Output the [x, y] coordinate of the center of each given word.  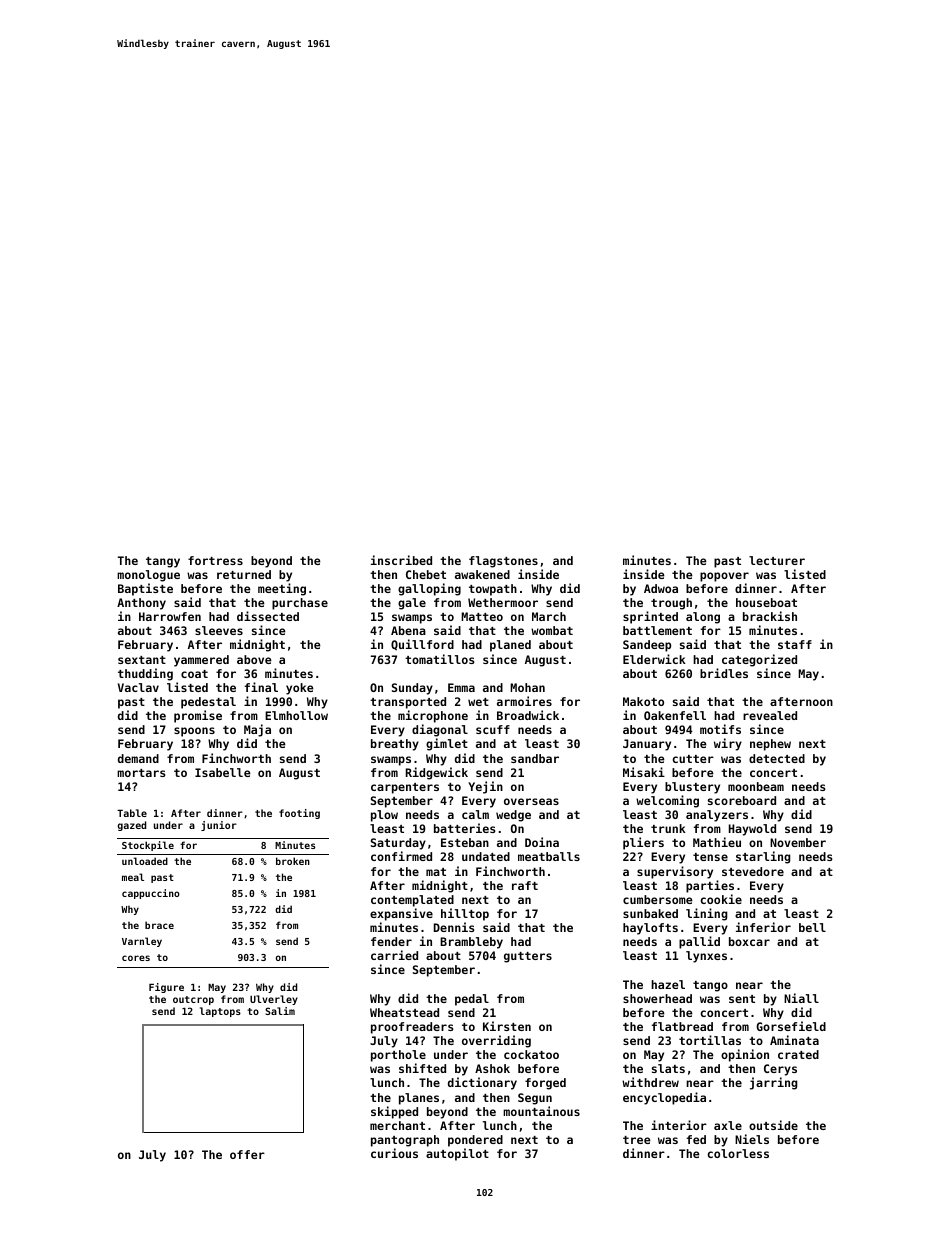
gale [412, 604]
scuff [493, 729]
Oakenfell [675, 715]
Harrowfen [170, 616]
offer [247, 1154]
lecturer [777, 560]
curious [394, 1153]
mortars [141, 773]
